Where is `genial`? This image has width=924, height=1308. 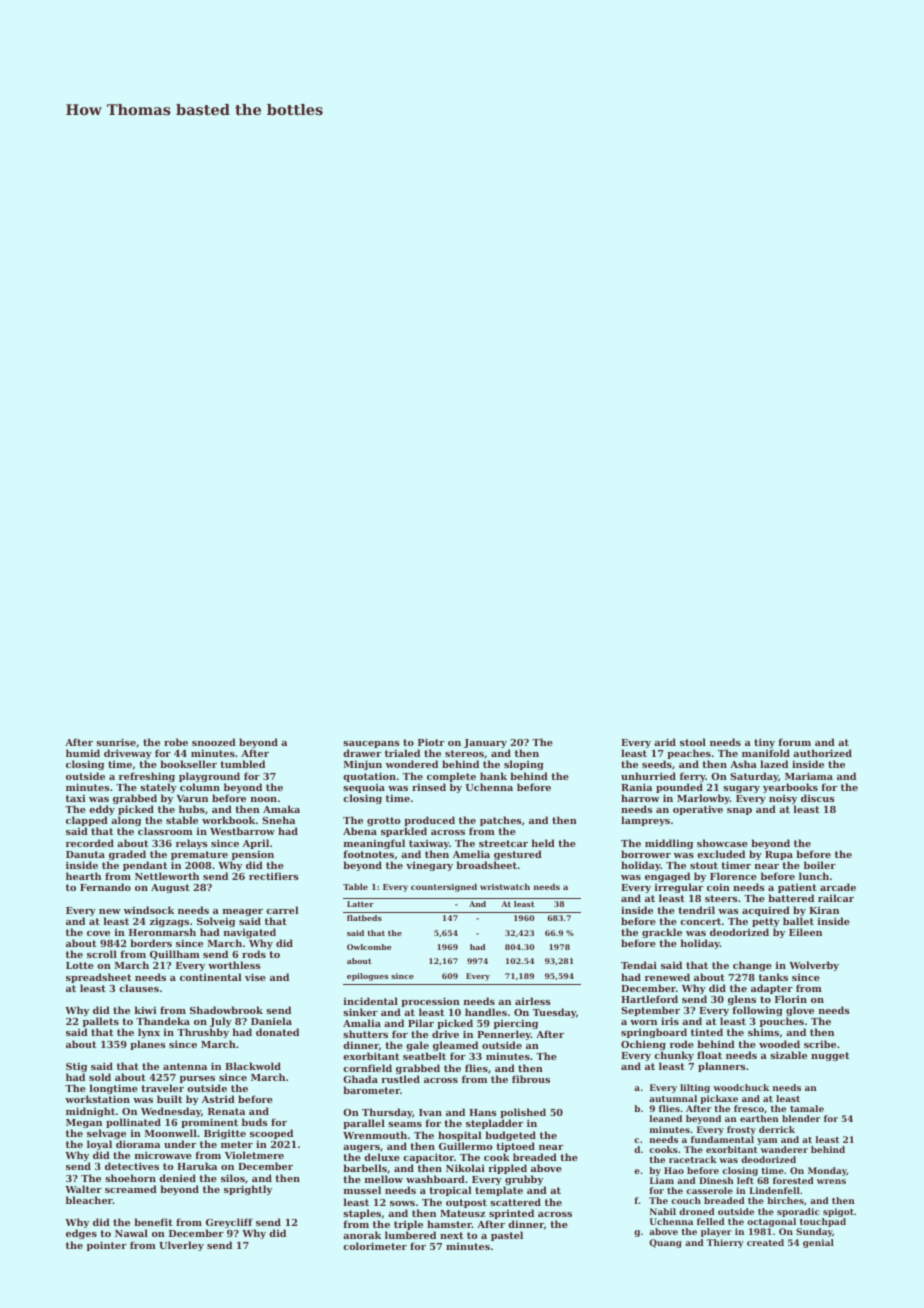 genial is located at coordinates (818, 1243).
